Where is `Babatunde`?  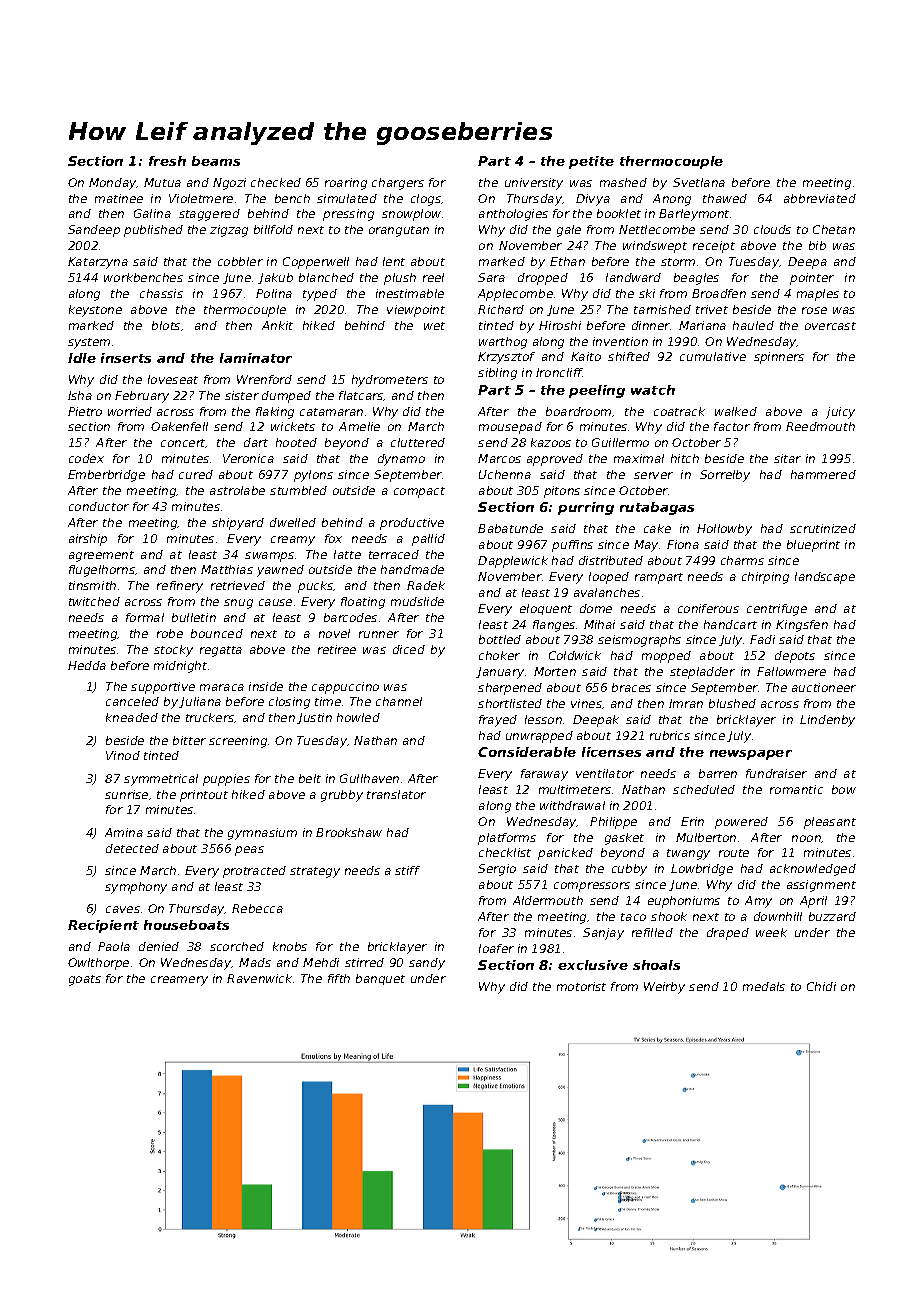 Babatunde is located at coordinates (510, 528).
